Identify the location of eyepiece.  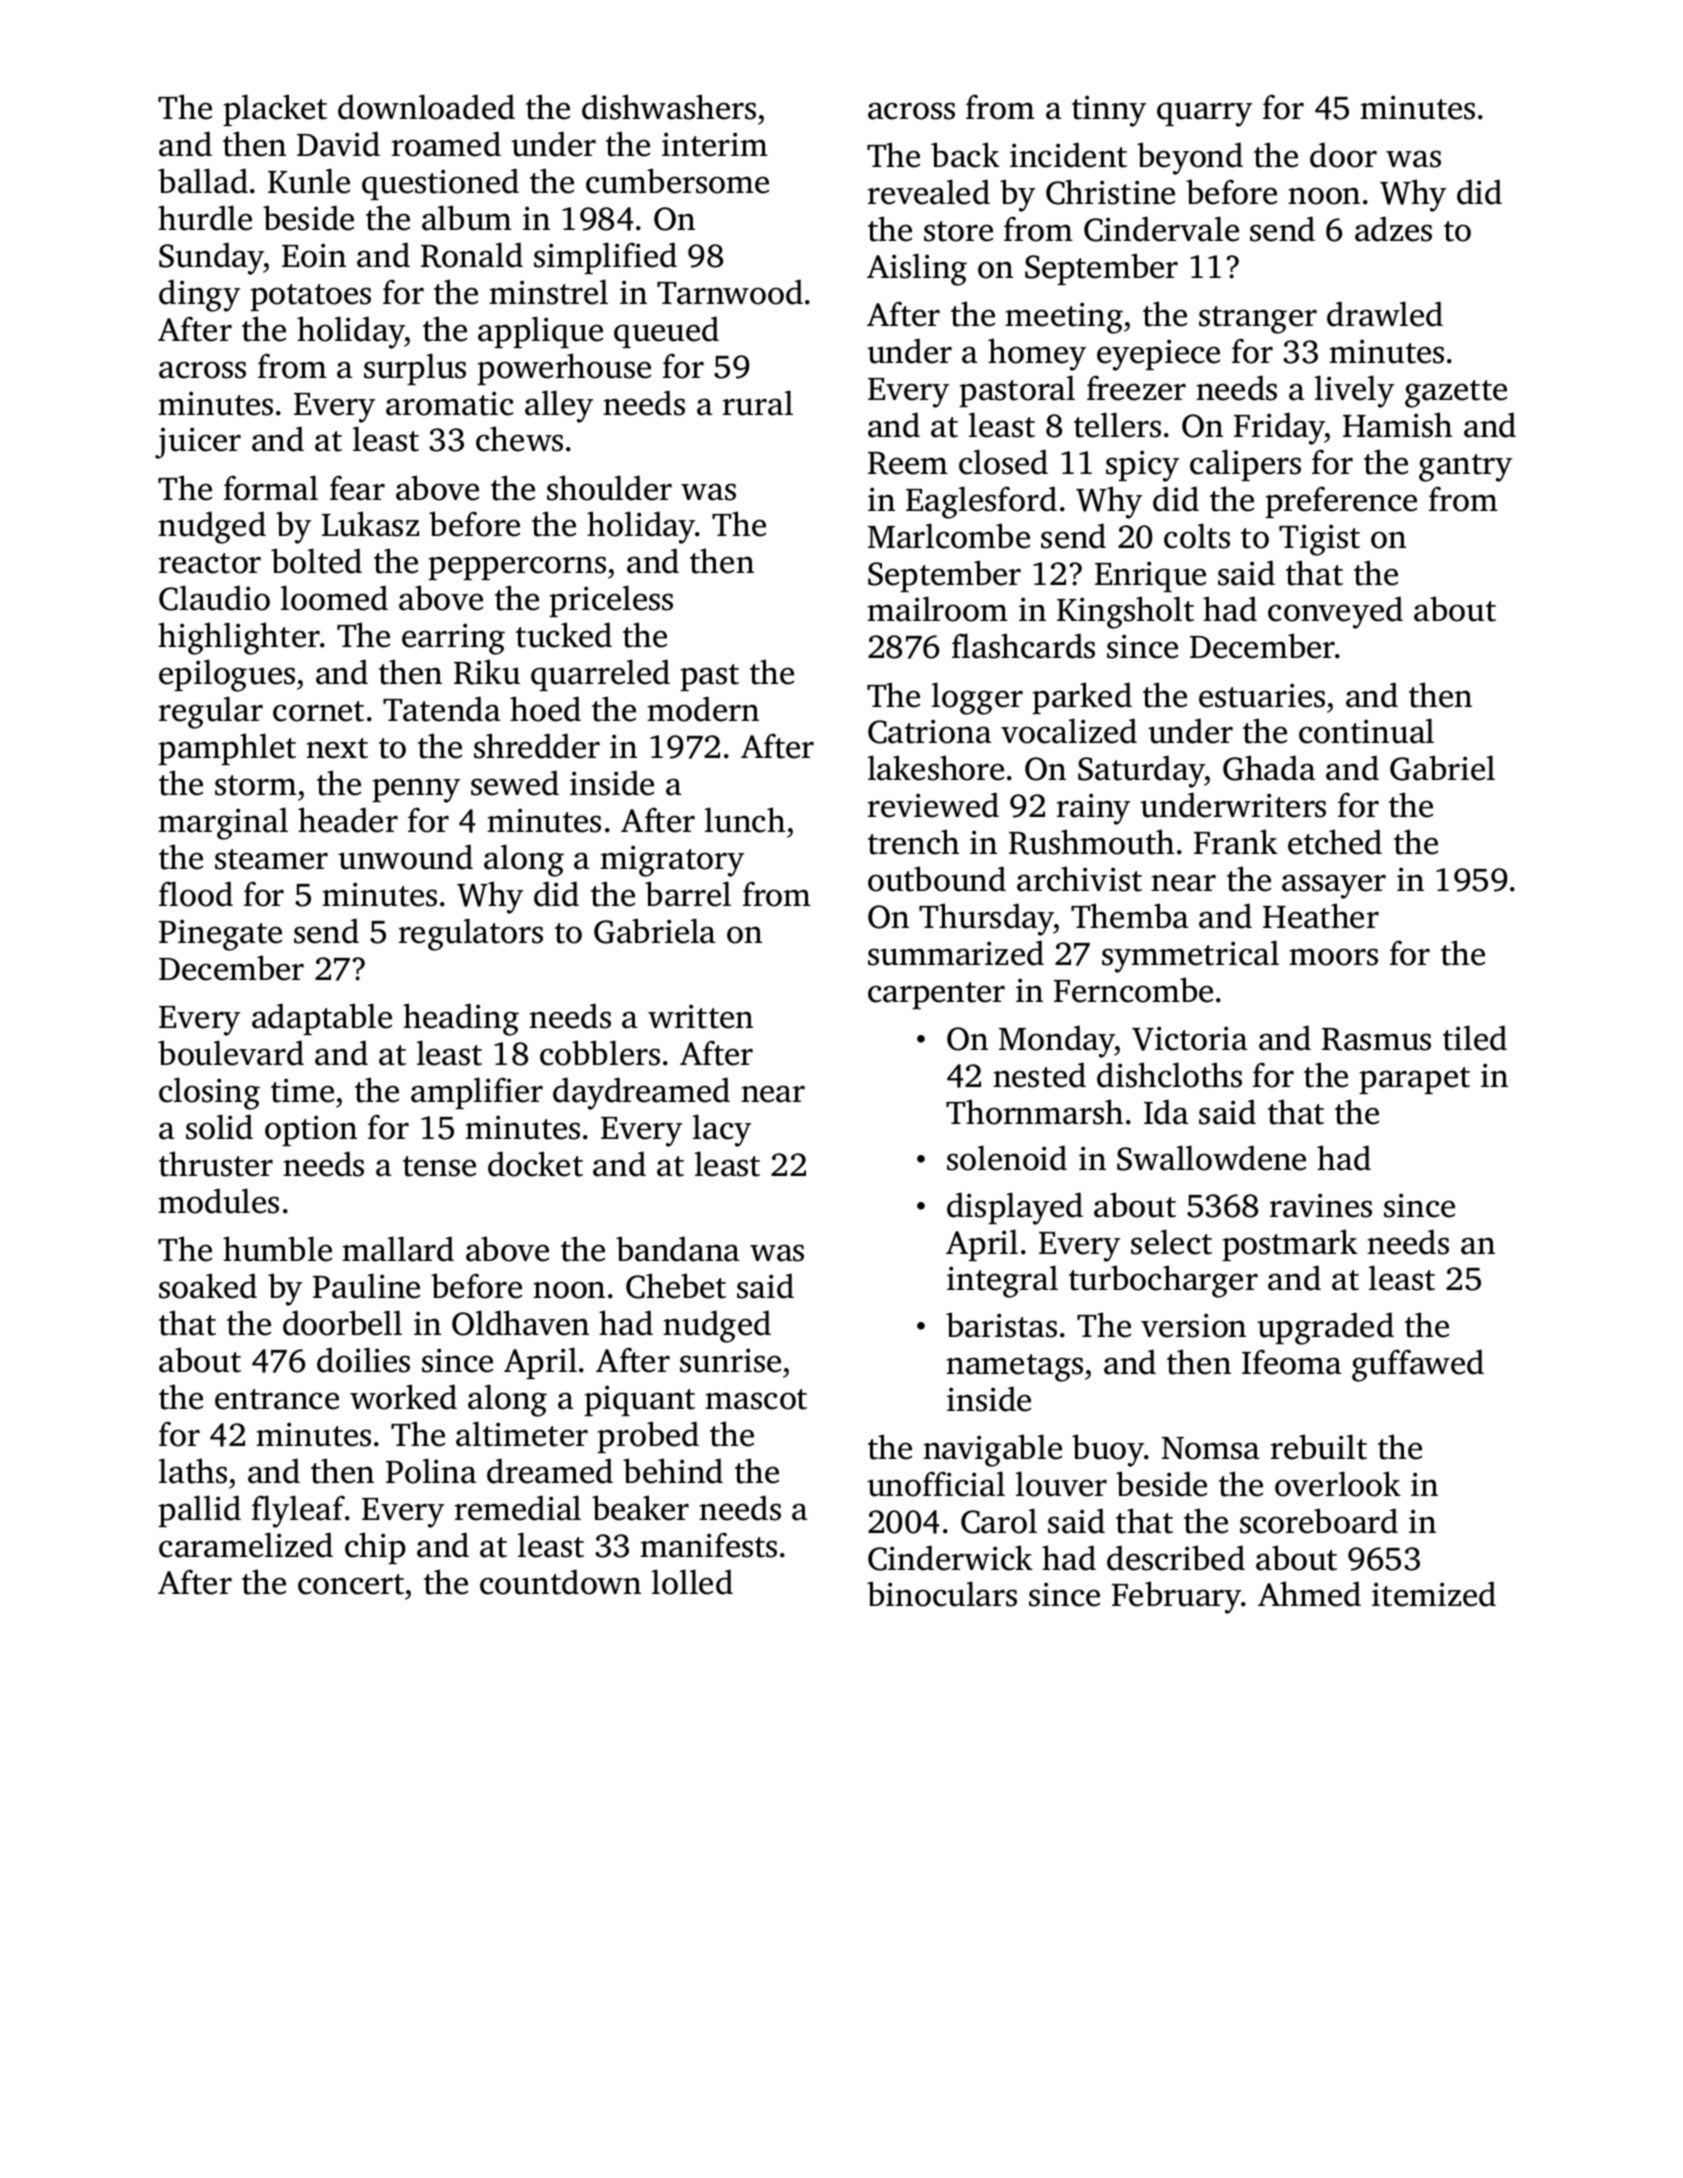
(1158, 355).
